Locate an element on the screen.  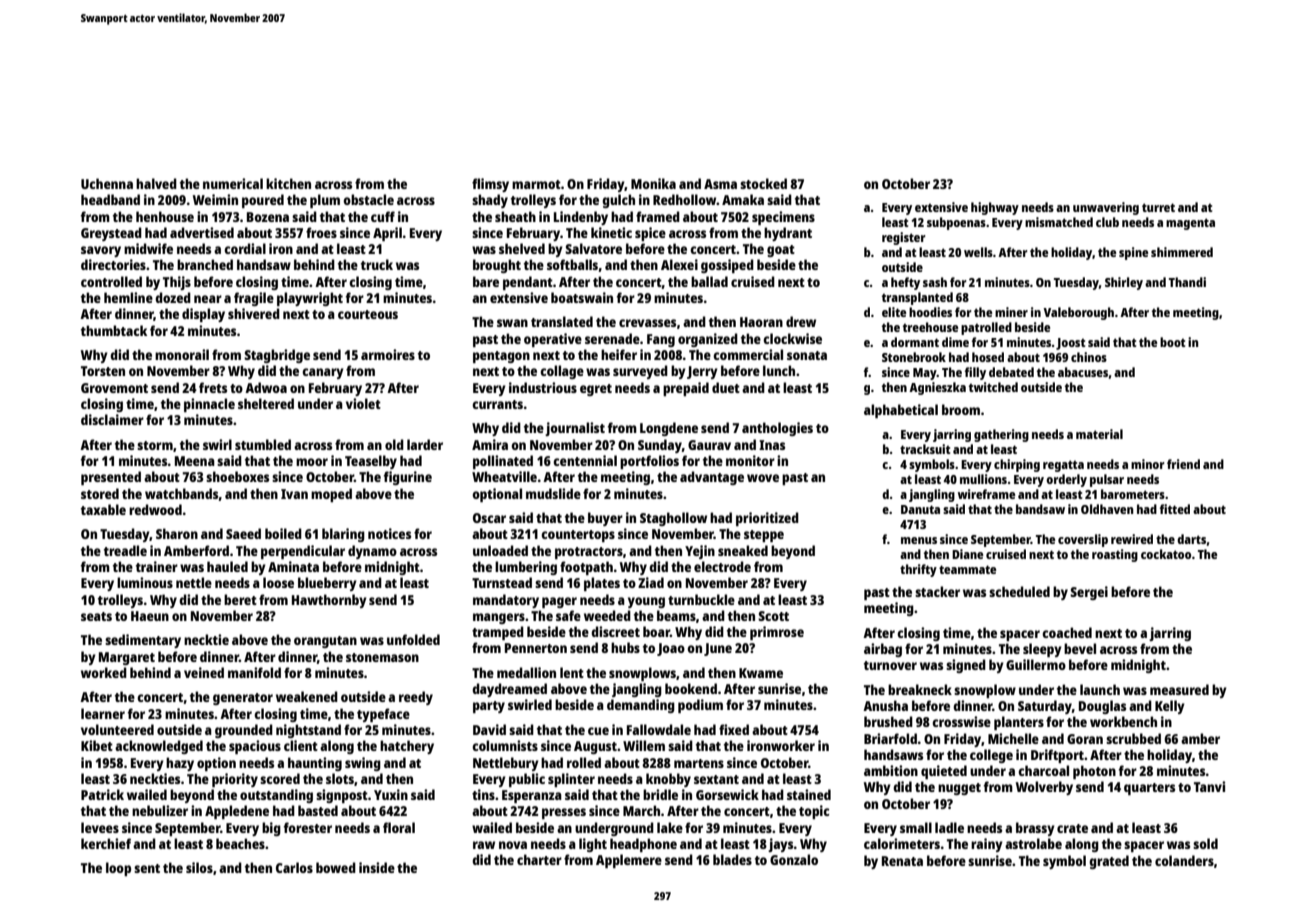
spacious is located at coordinates (255, 747).
